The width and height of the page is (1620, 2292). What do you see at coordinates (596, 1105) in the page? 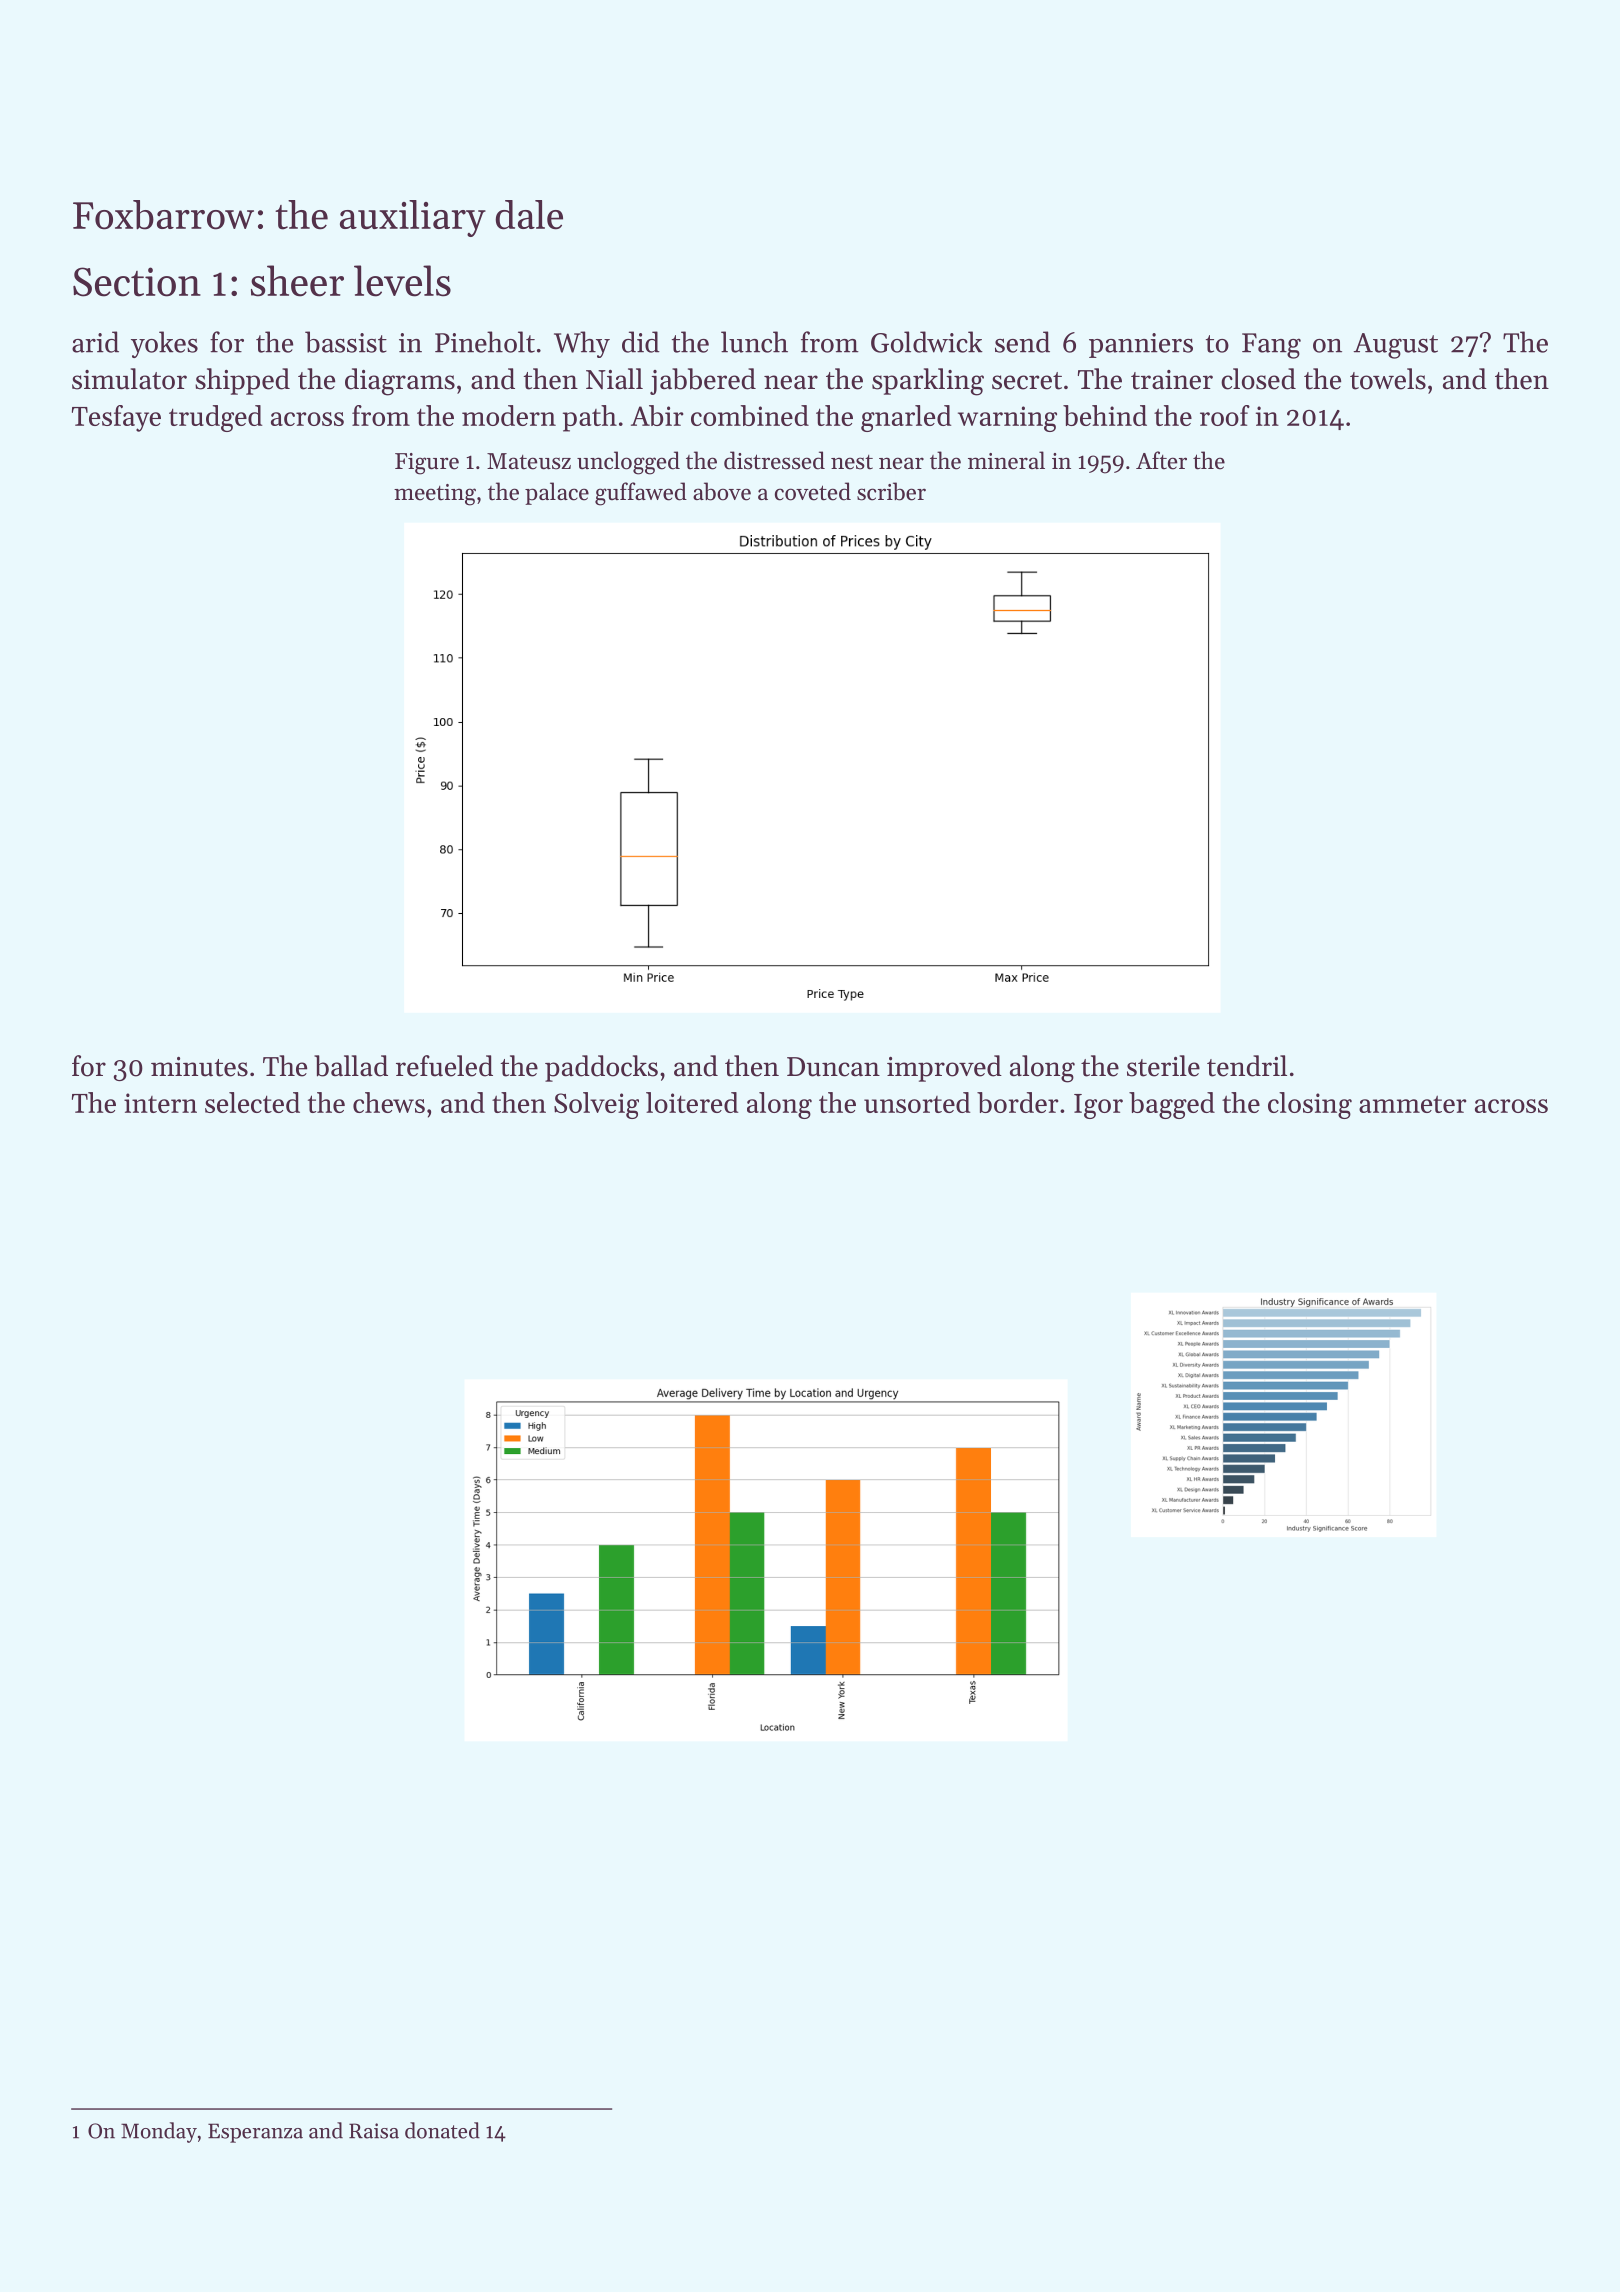
I see `Solveig` at bounding box center [596, 1105].
